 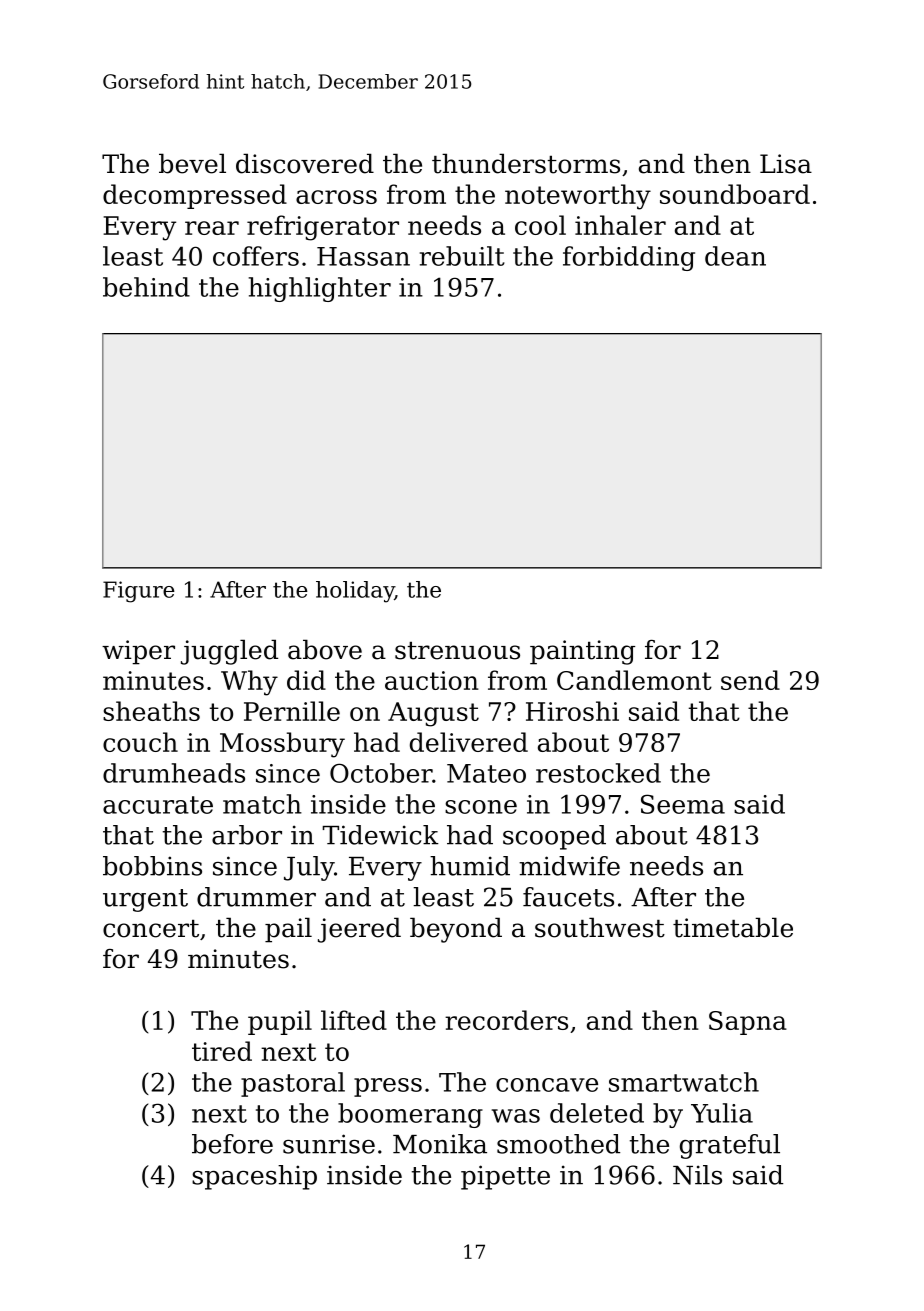 What do you see at coordinates (735, 256) in the screenshot?
I see `dean` at bounding box center [735, 256].
